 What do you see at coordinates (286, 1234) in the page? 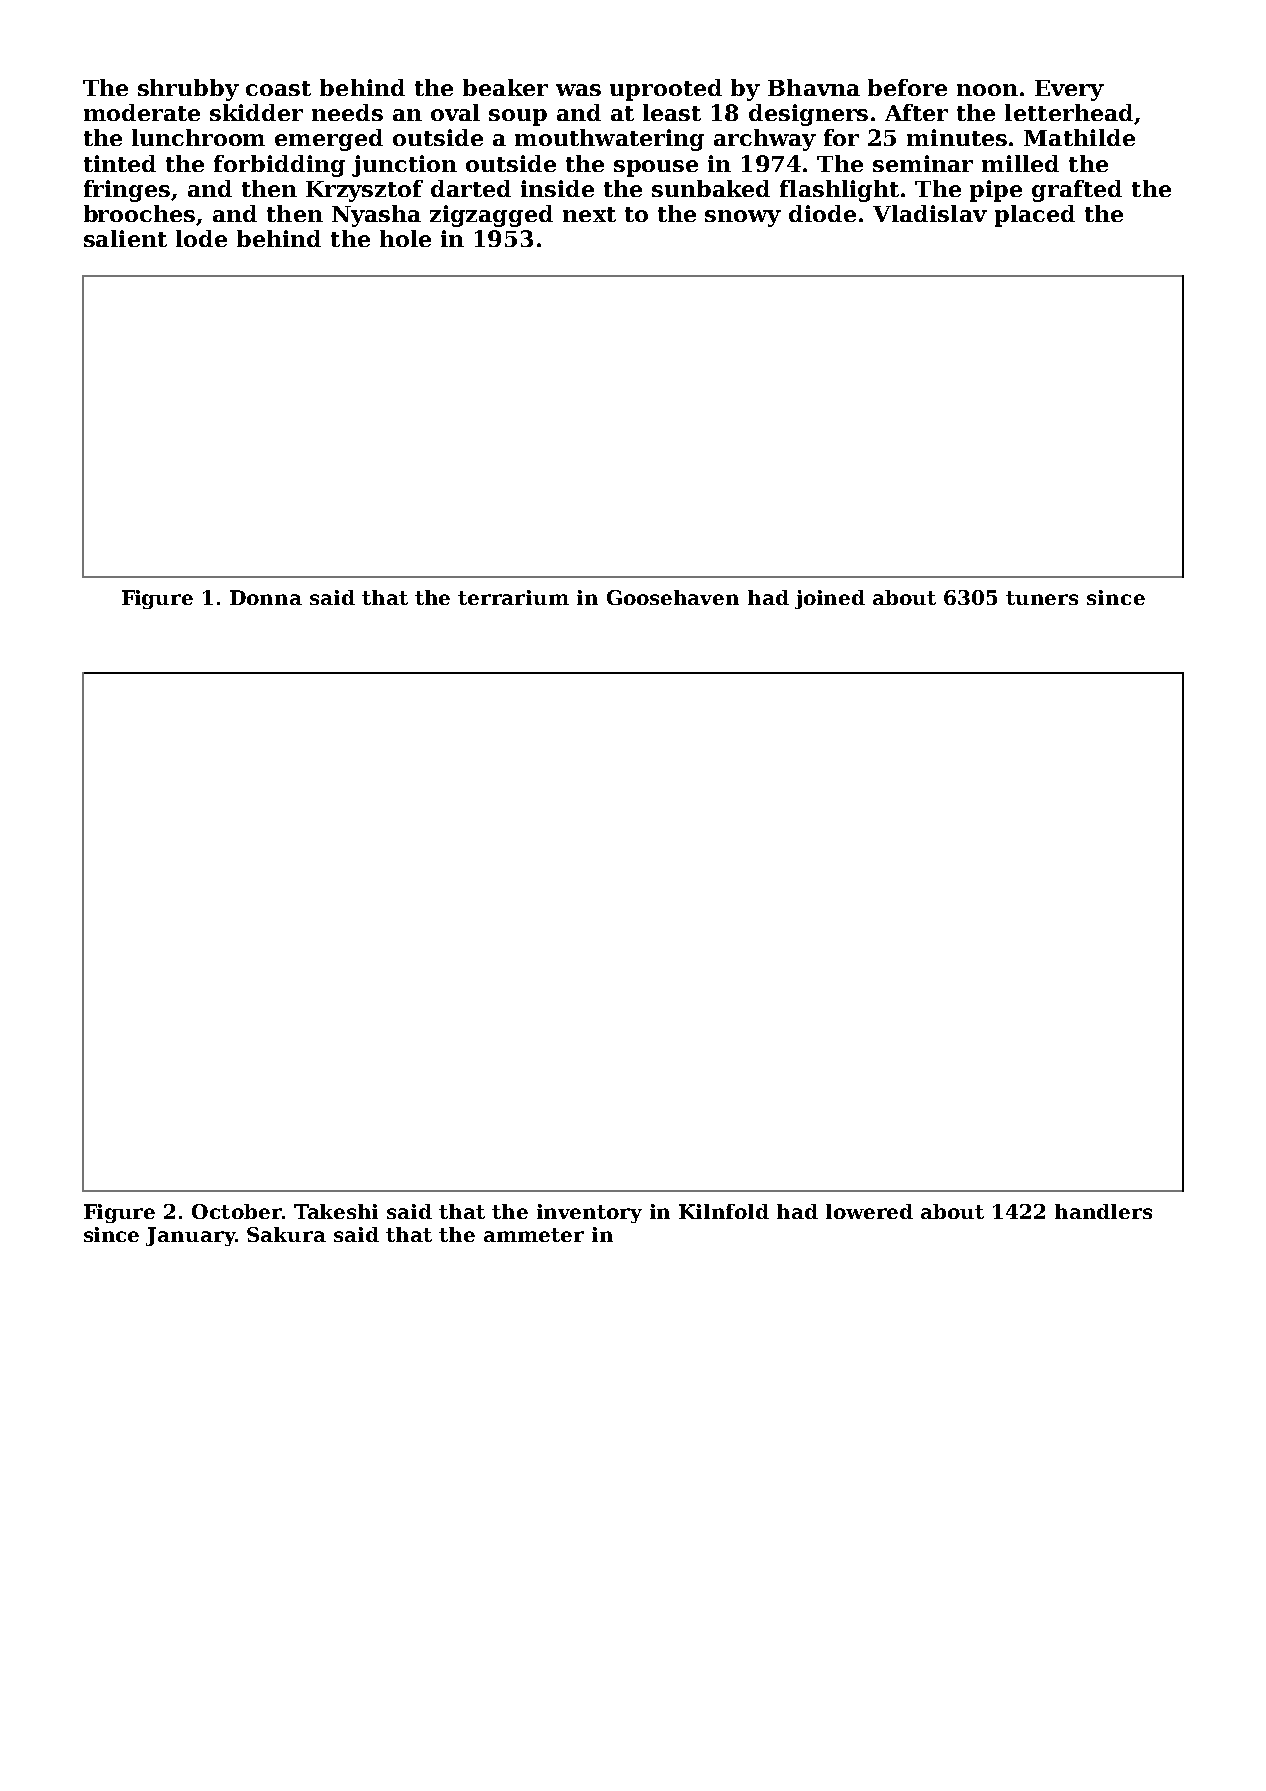
I see `Sakura` at bounding box center [286, 1234].
